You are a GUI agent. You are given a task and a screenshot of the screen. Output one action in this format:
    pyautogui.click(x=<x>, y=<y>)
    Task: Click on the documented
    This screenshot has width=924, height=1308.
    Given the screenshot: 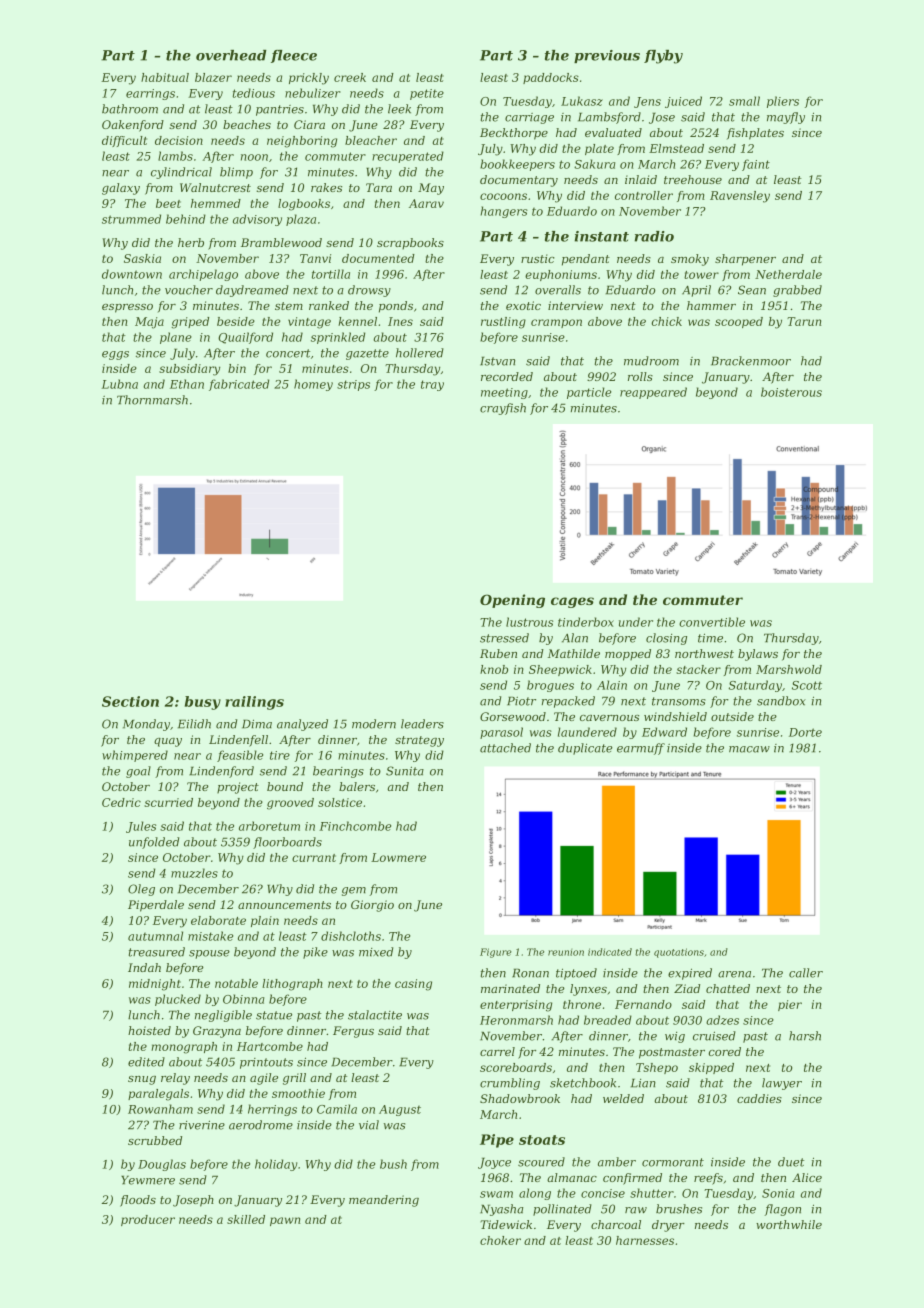 What is the action you would take?
    pyautogui.click(x=378, y=258)
